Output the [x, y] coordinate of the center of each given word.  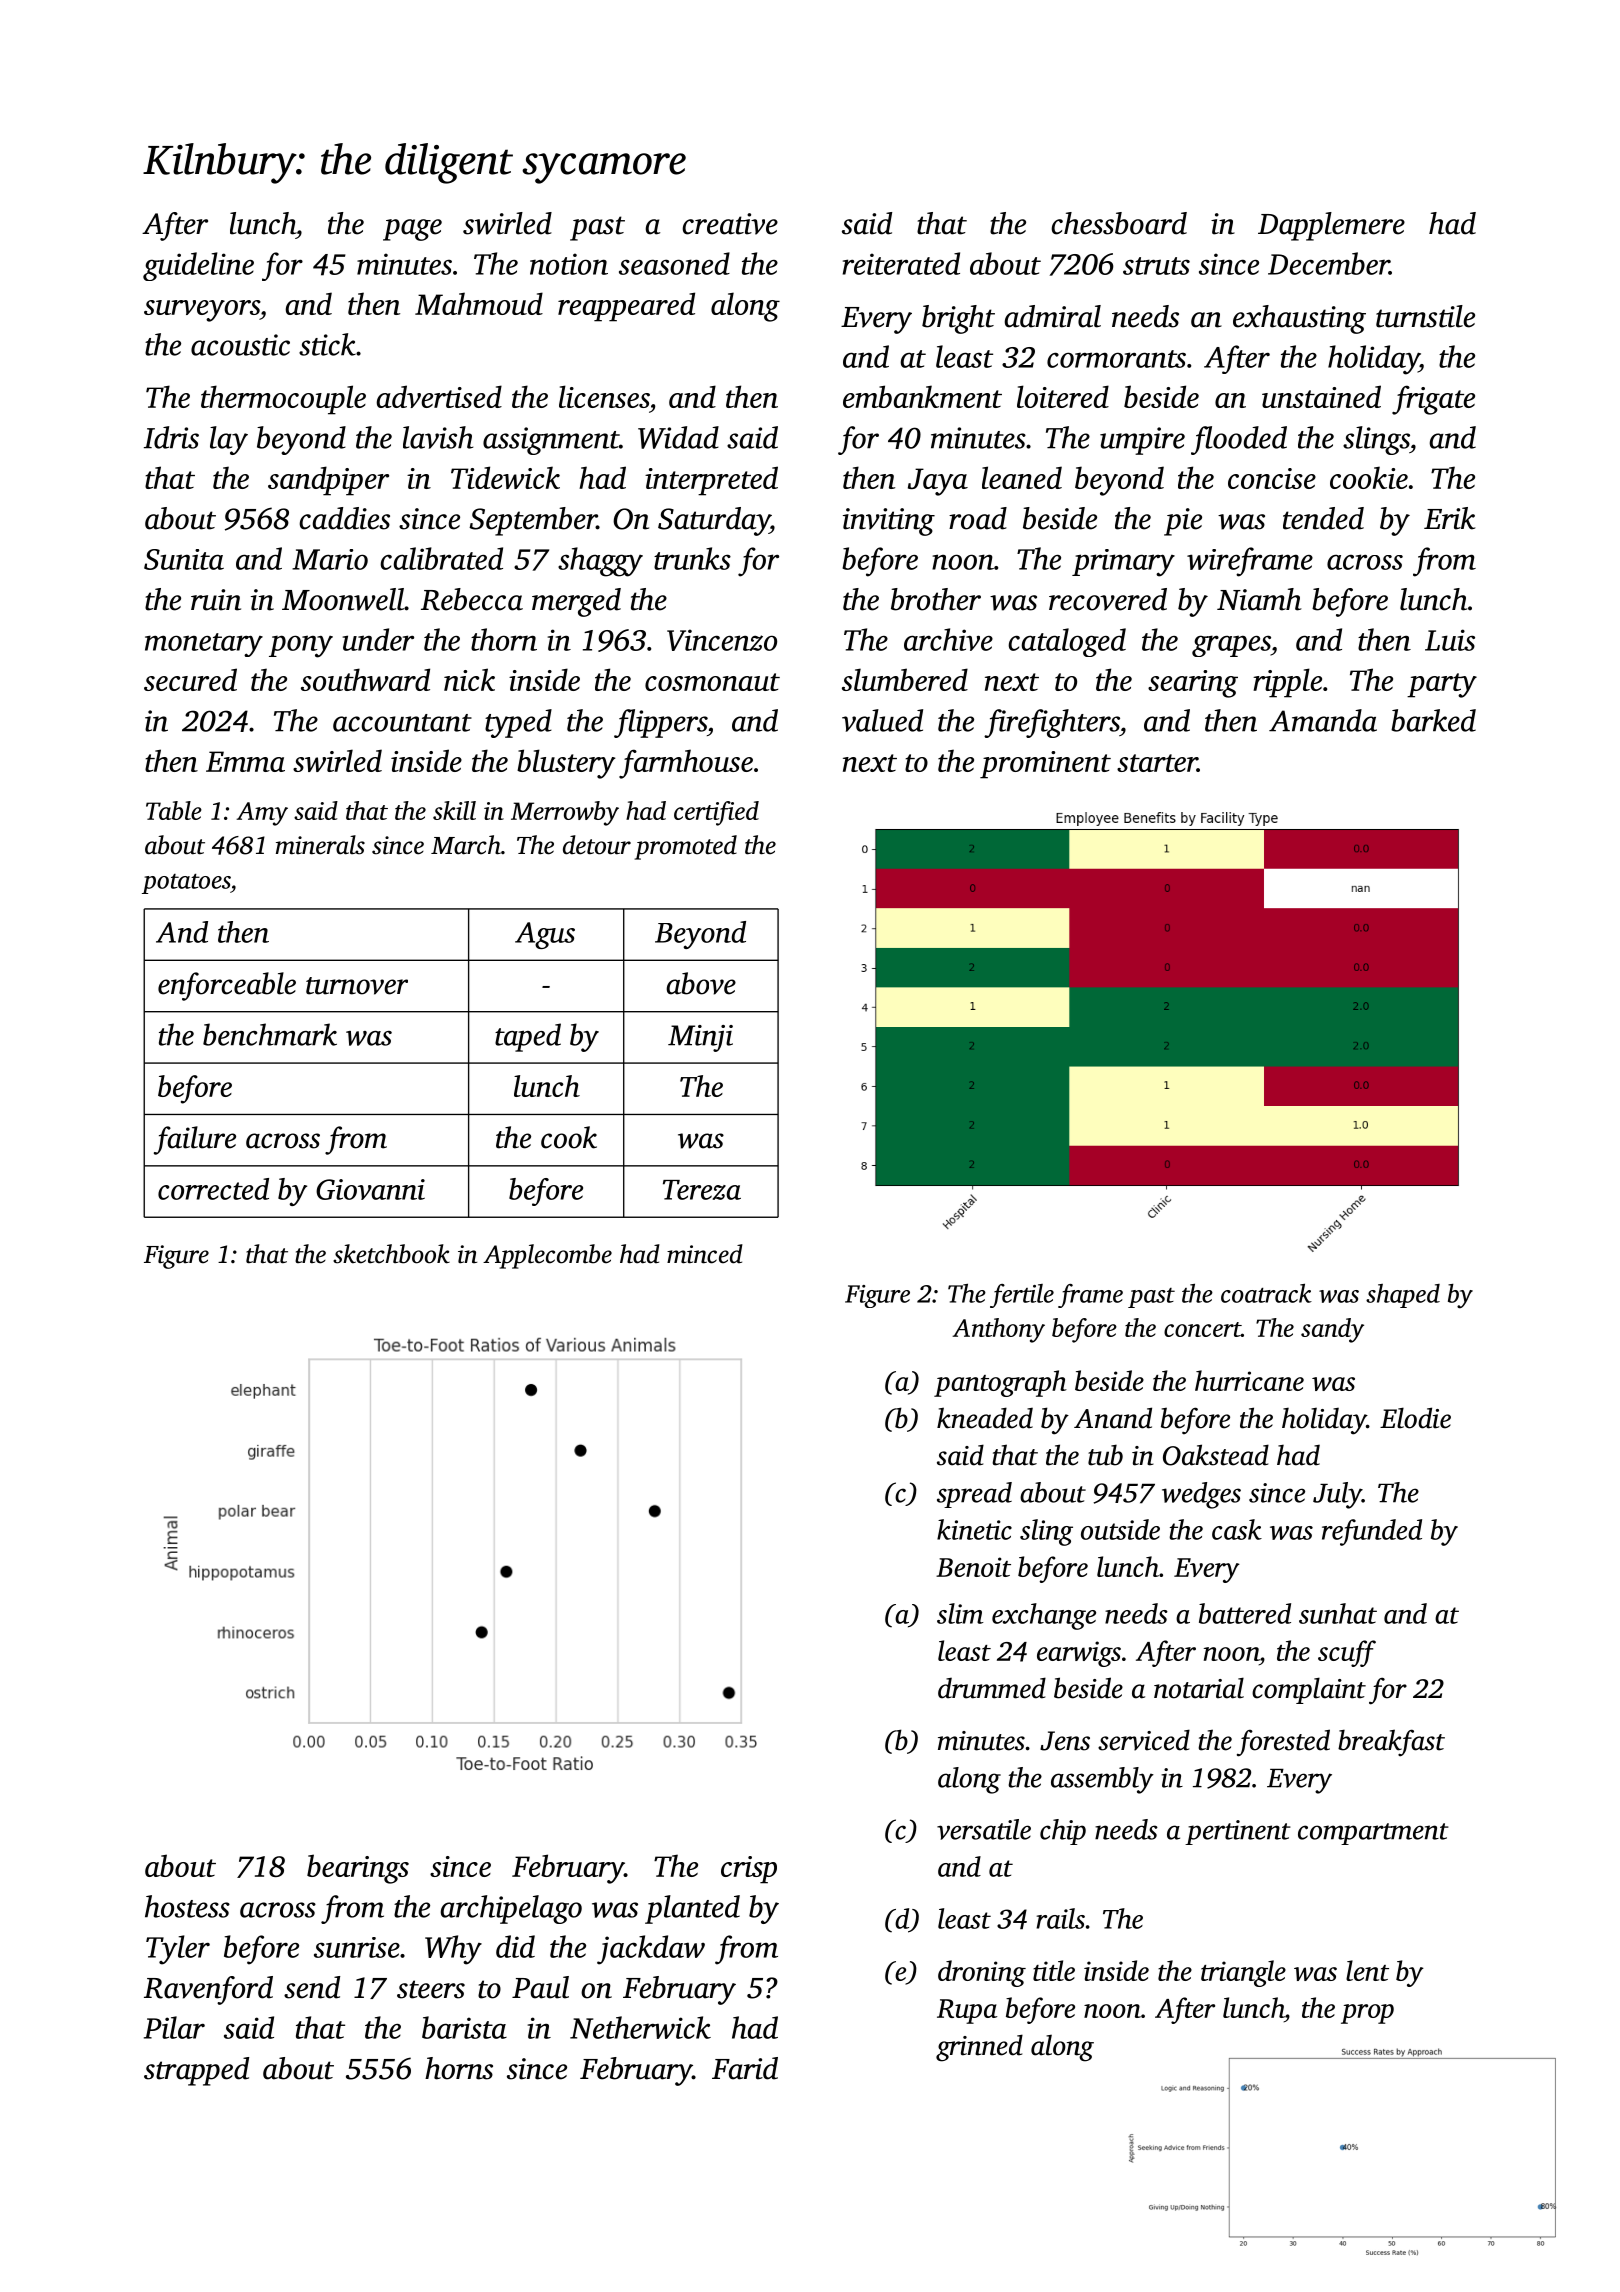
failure [195, 1140]
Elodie [1415, 1418]
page [412, 230]
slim [960, 1613]
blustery [566, 764]
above [701, 983]
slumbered [905, 679]
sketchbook [391, 1254]
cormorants [1116, 359]
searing [1193, 684]
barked [1433, 720]
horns [459, 2068]
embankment [922, 396]
